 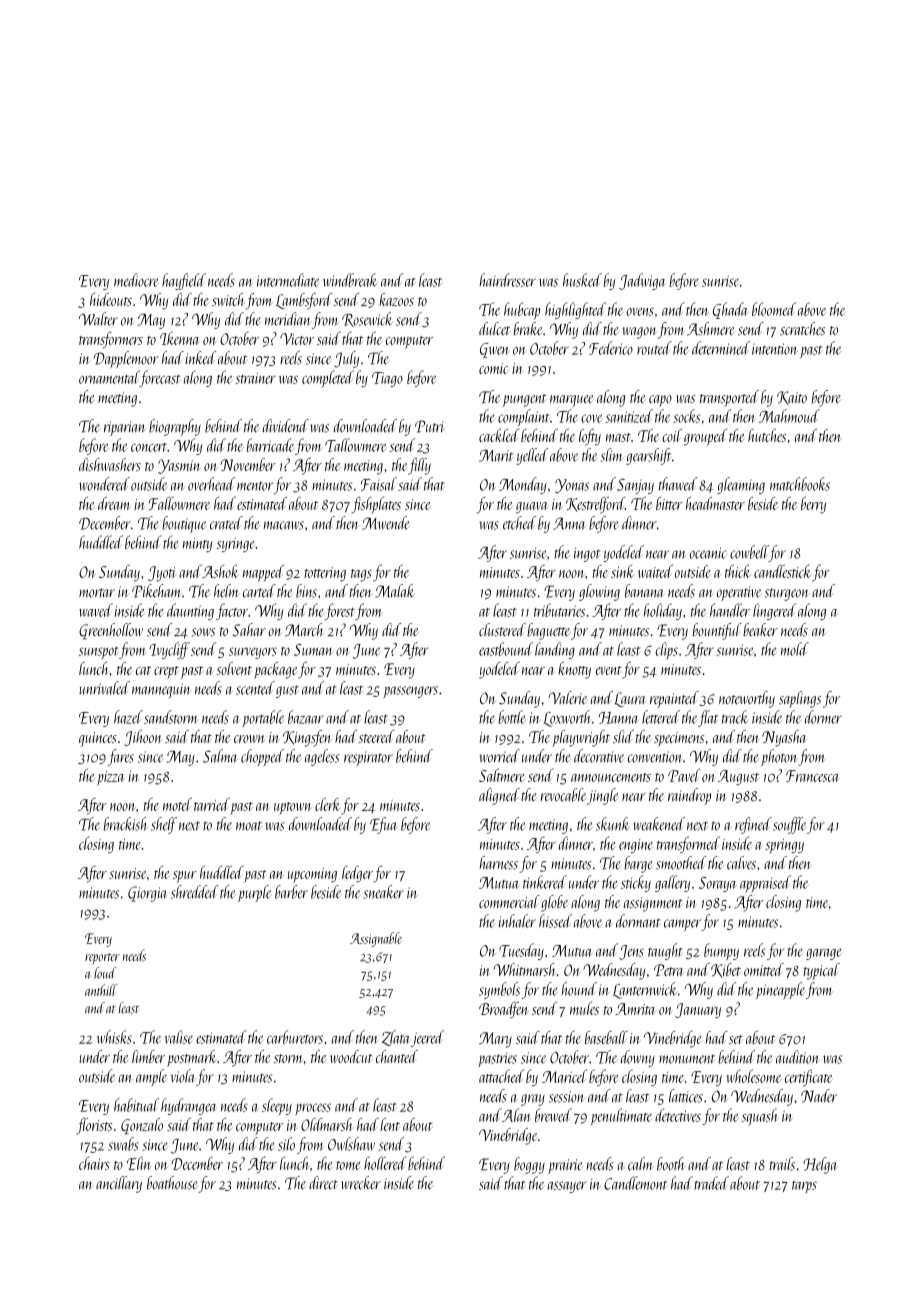 What do you see at coordinates (689, 796) in the screenshot?
I see `raindrop` at bounding box center [689, 796].
